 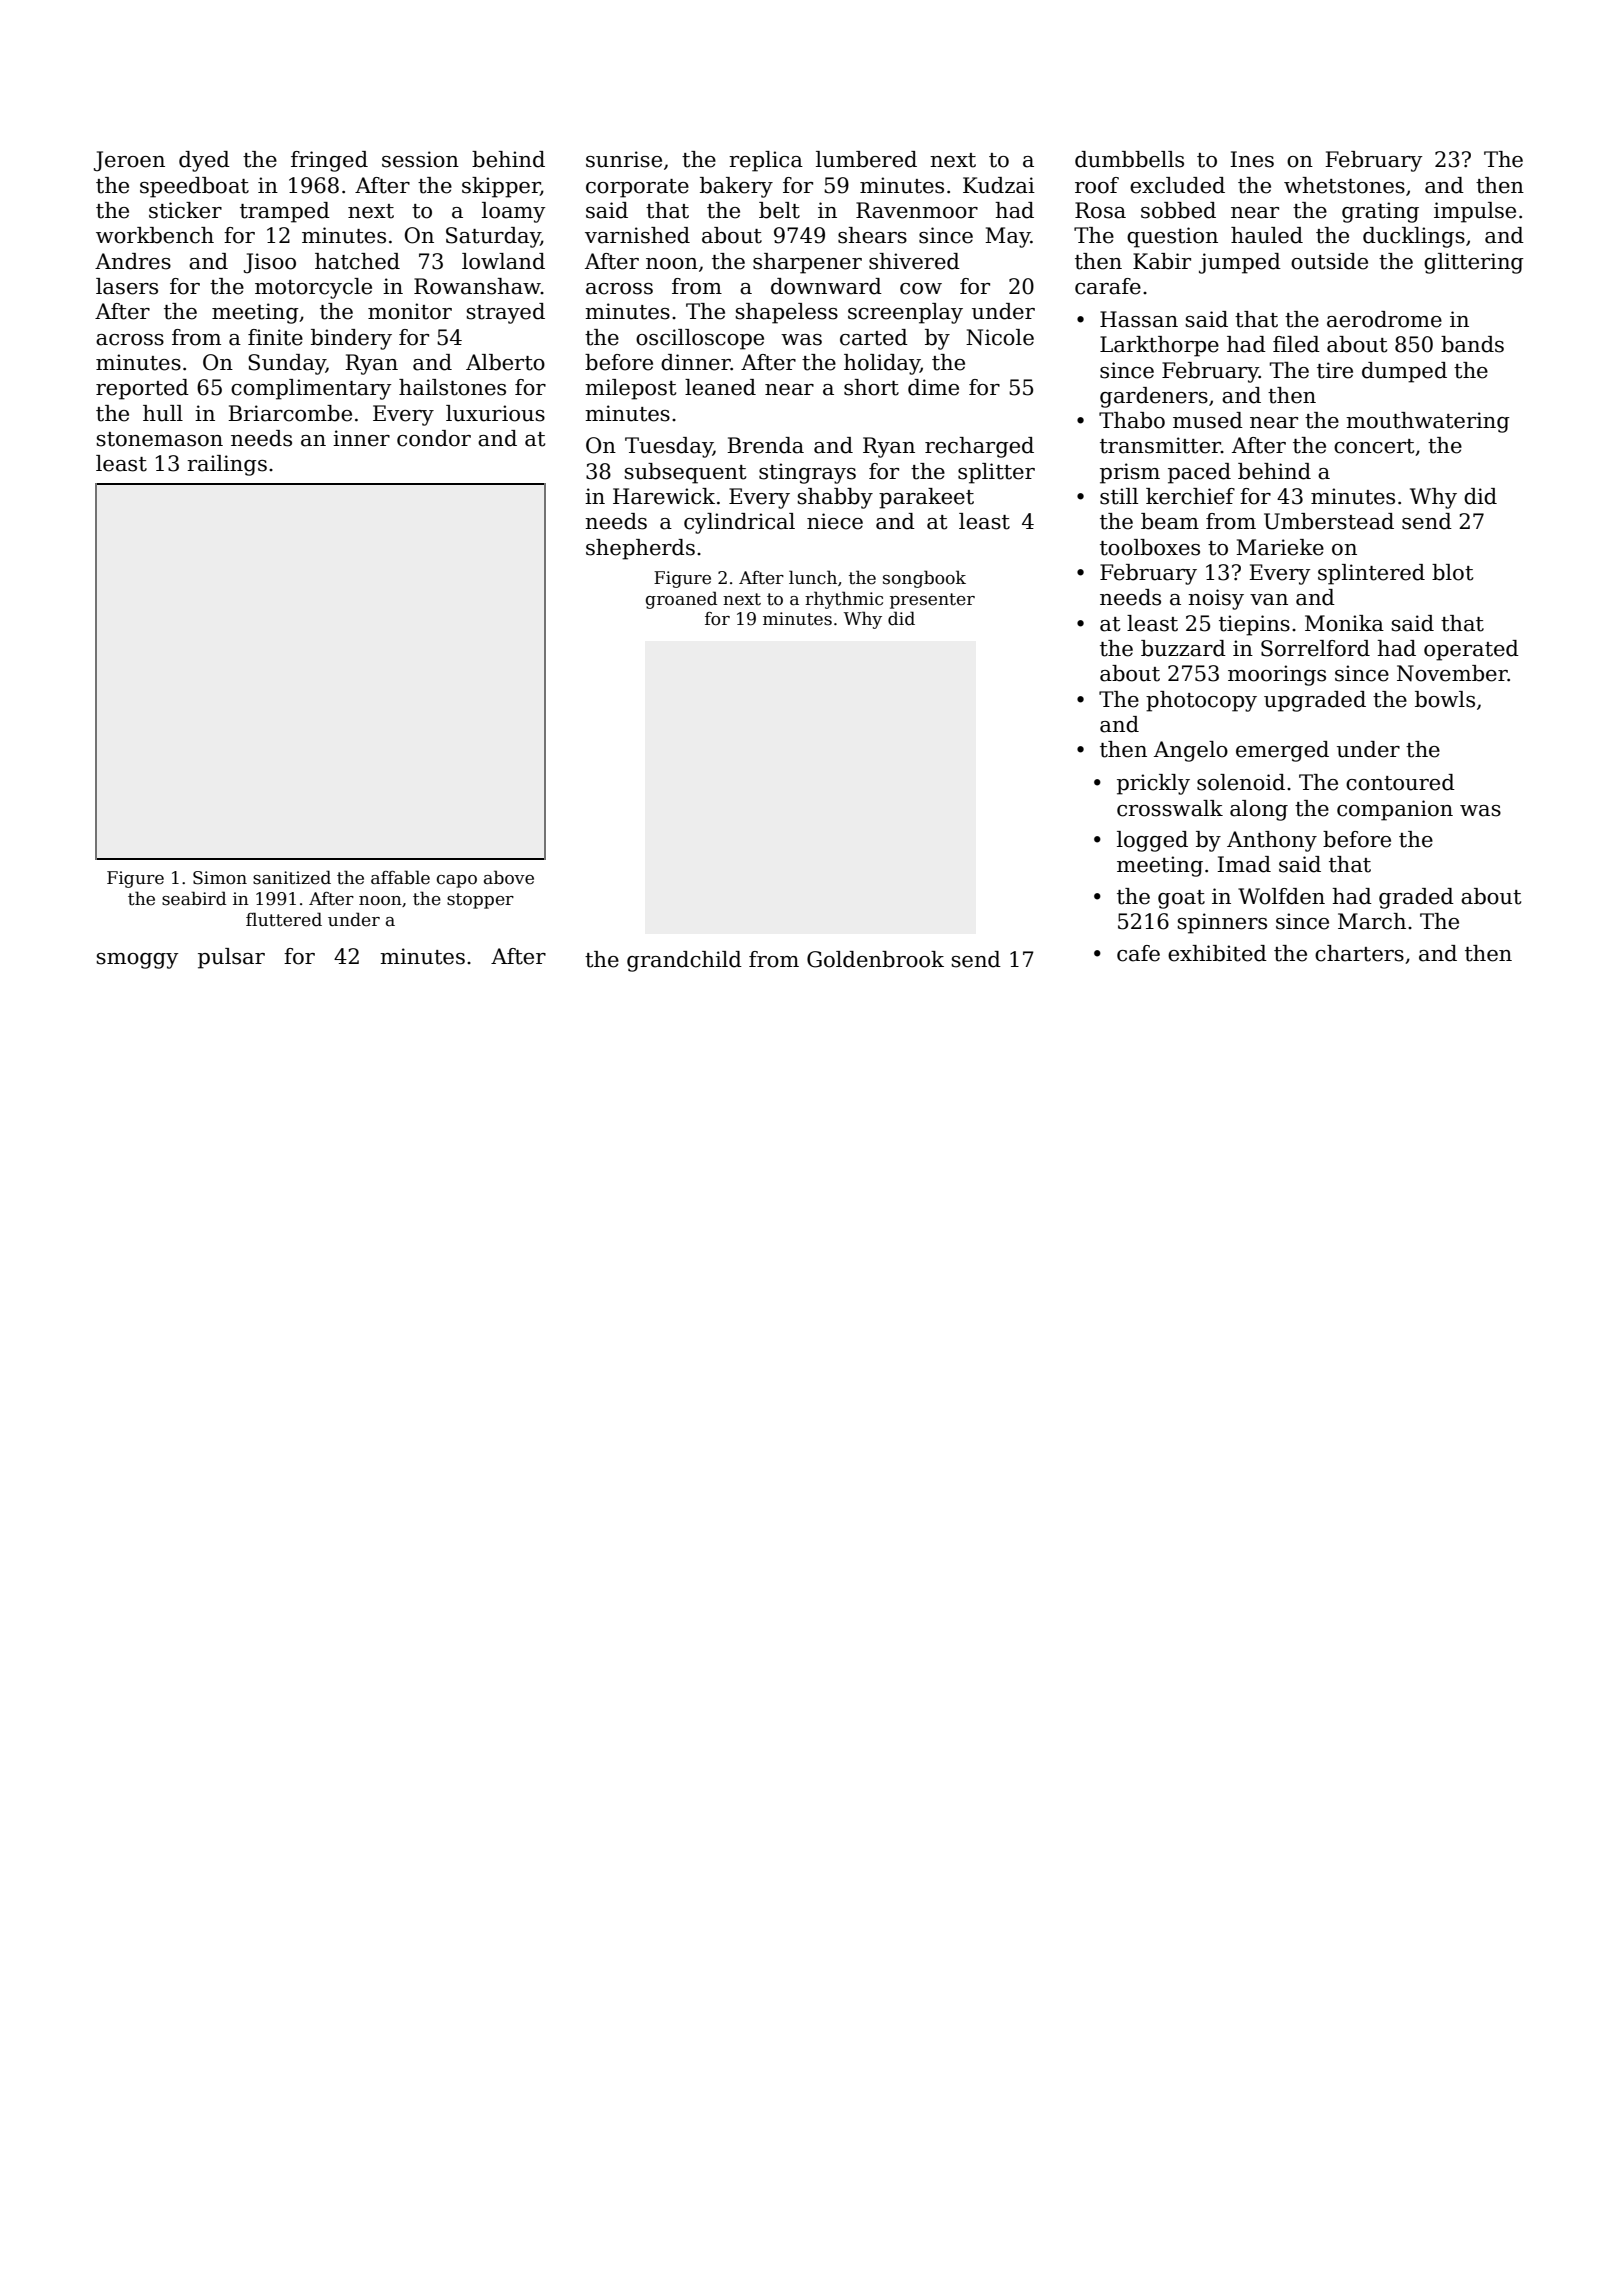 What do you see at coordinates (1272, 841) in the screenshot?
I see `Anthony` at bounding box center [1272, 841].
